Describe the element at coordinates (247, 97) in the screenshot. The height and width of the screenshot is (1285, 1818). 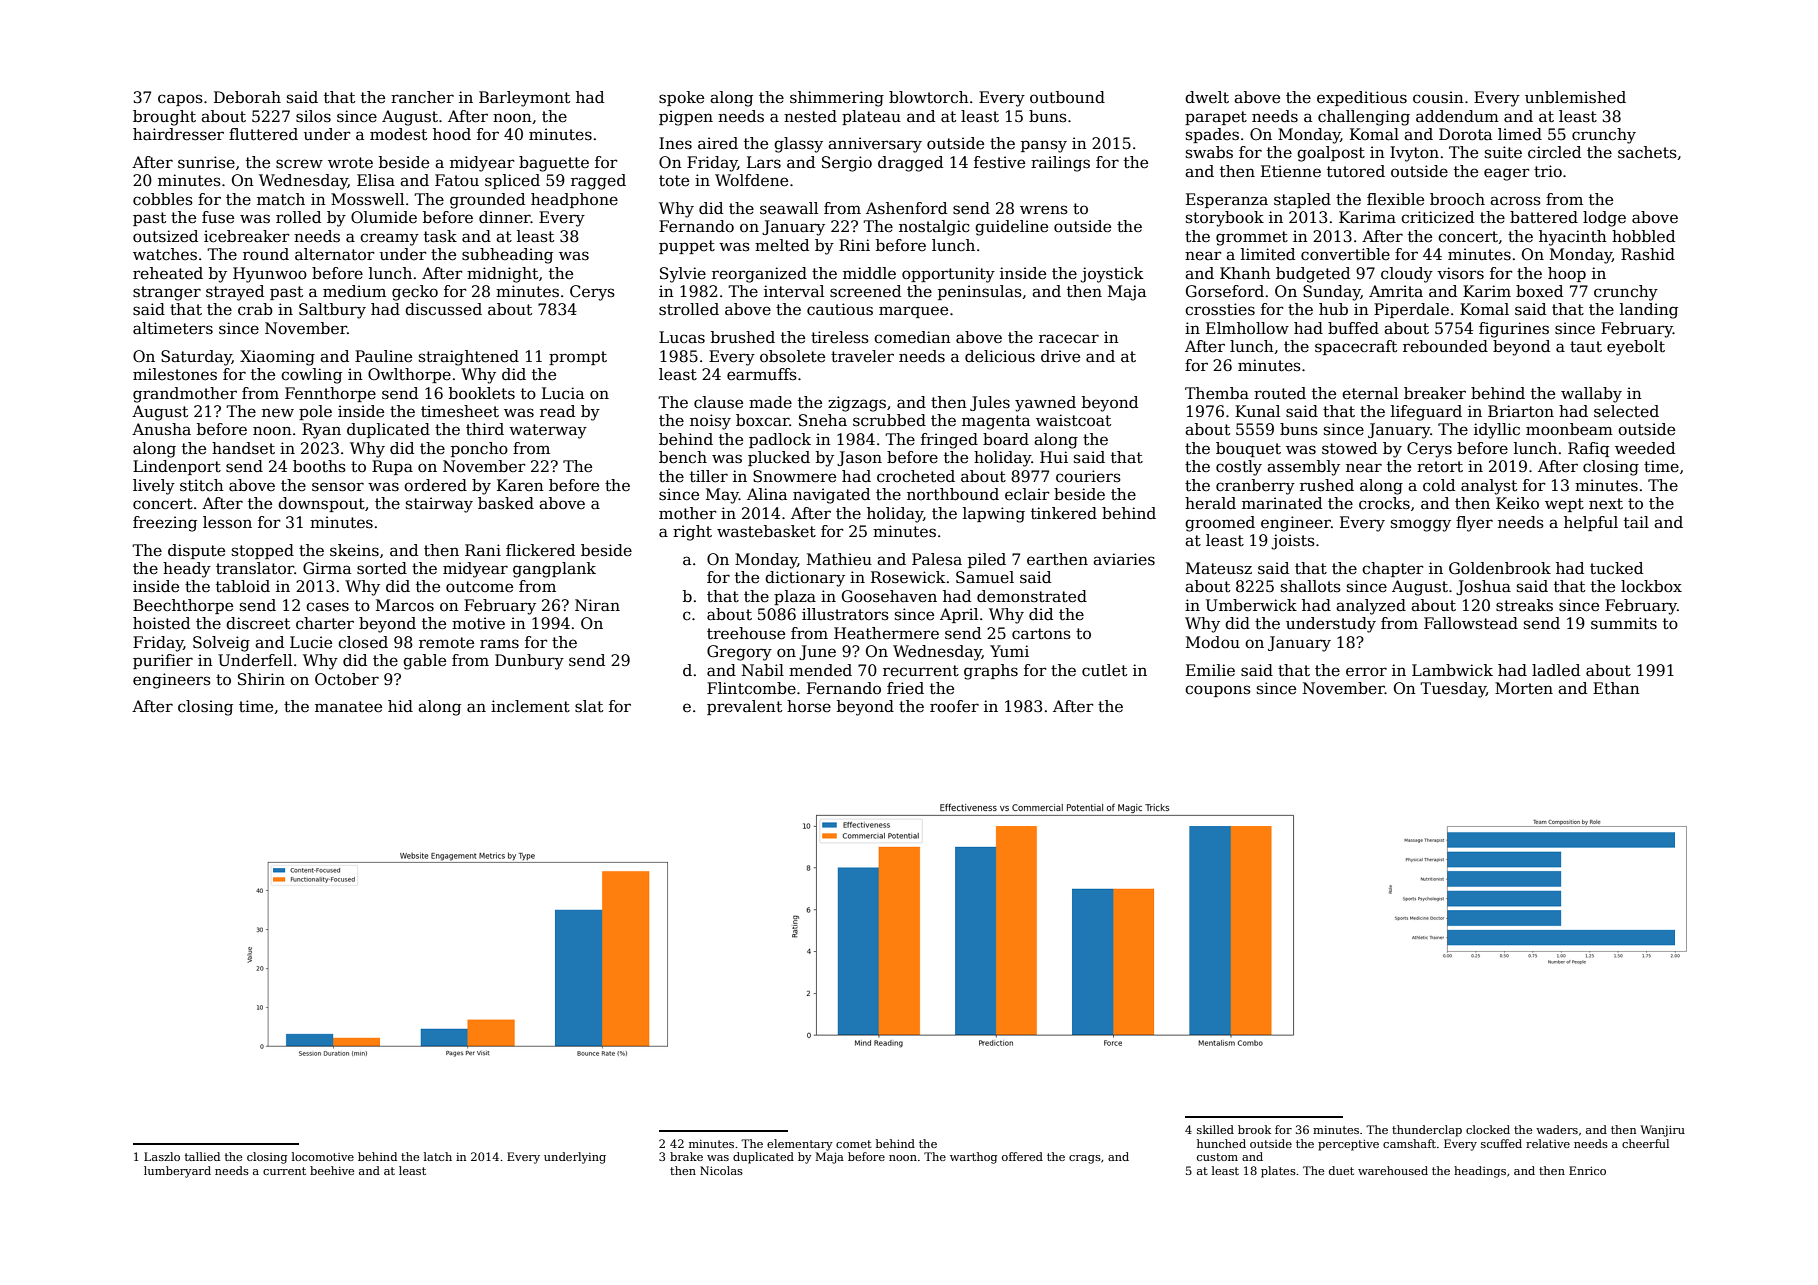
I see `Deborah` at that location.
